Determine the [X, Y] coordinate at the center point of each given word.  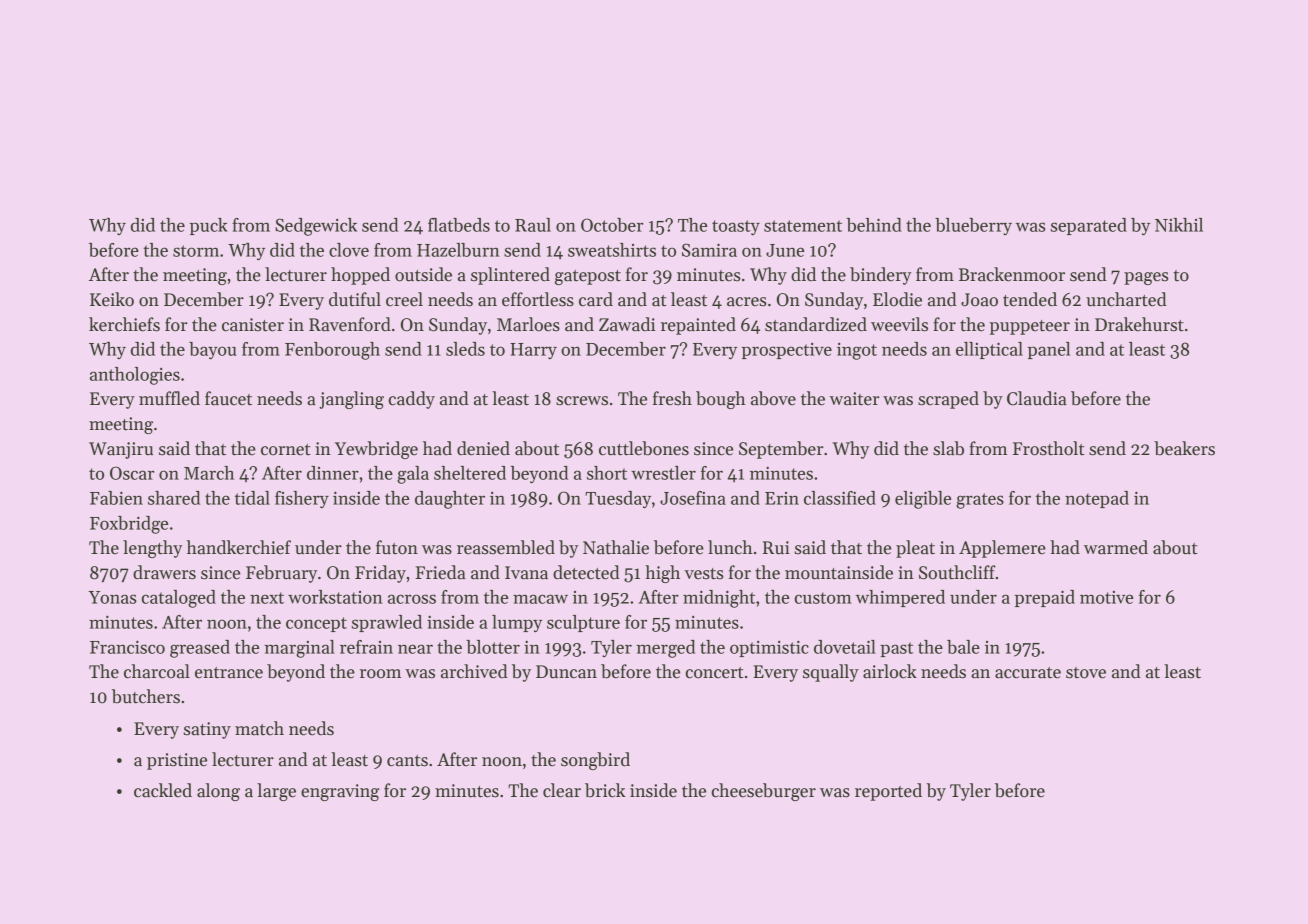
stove [1086, 673]
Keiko [112, 299]
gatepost [588, 277]
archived [474, 671]
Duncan [566, 672]
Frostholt [1049, 448]
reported [888, 792]
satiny [207, 730]
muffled [169, 398]
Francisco [127, 647]
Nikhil [1179, 225]
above [773, 398]
